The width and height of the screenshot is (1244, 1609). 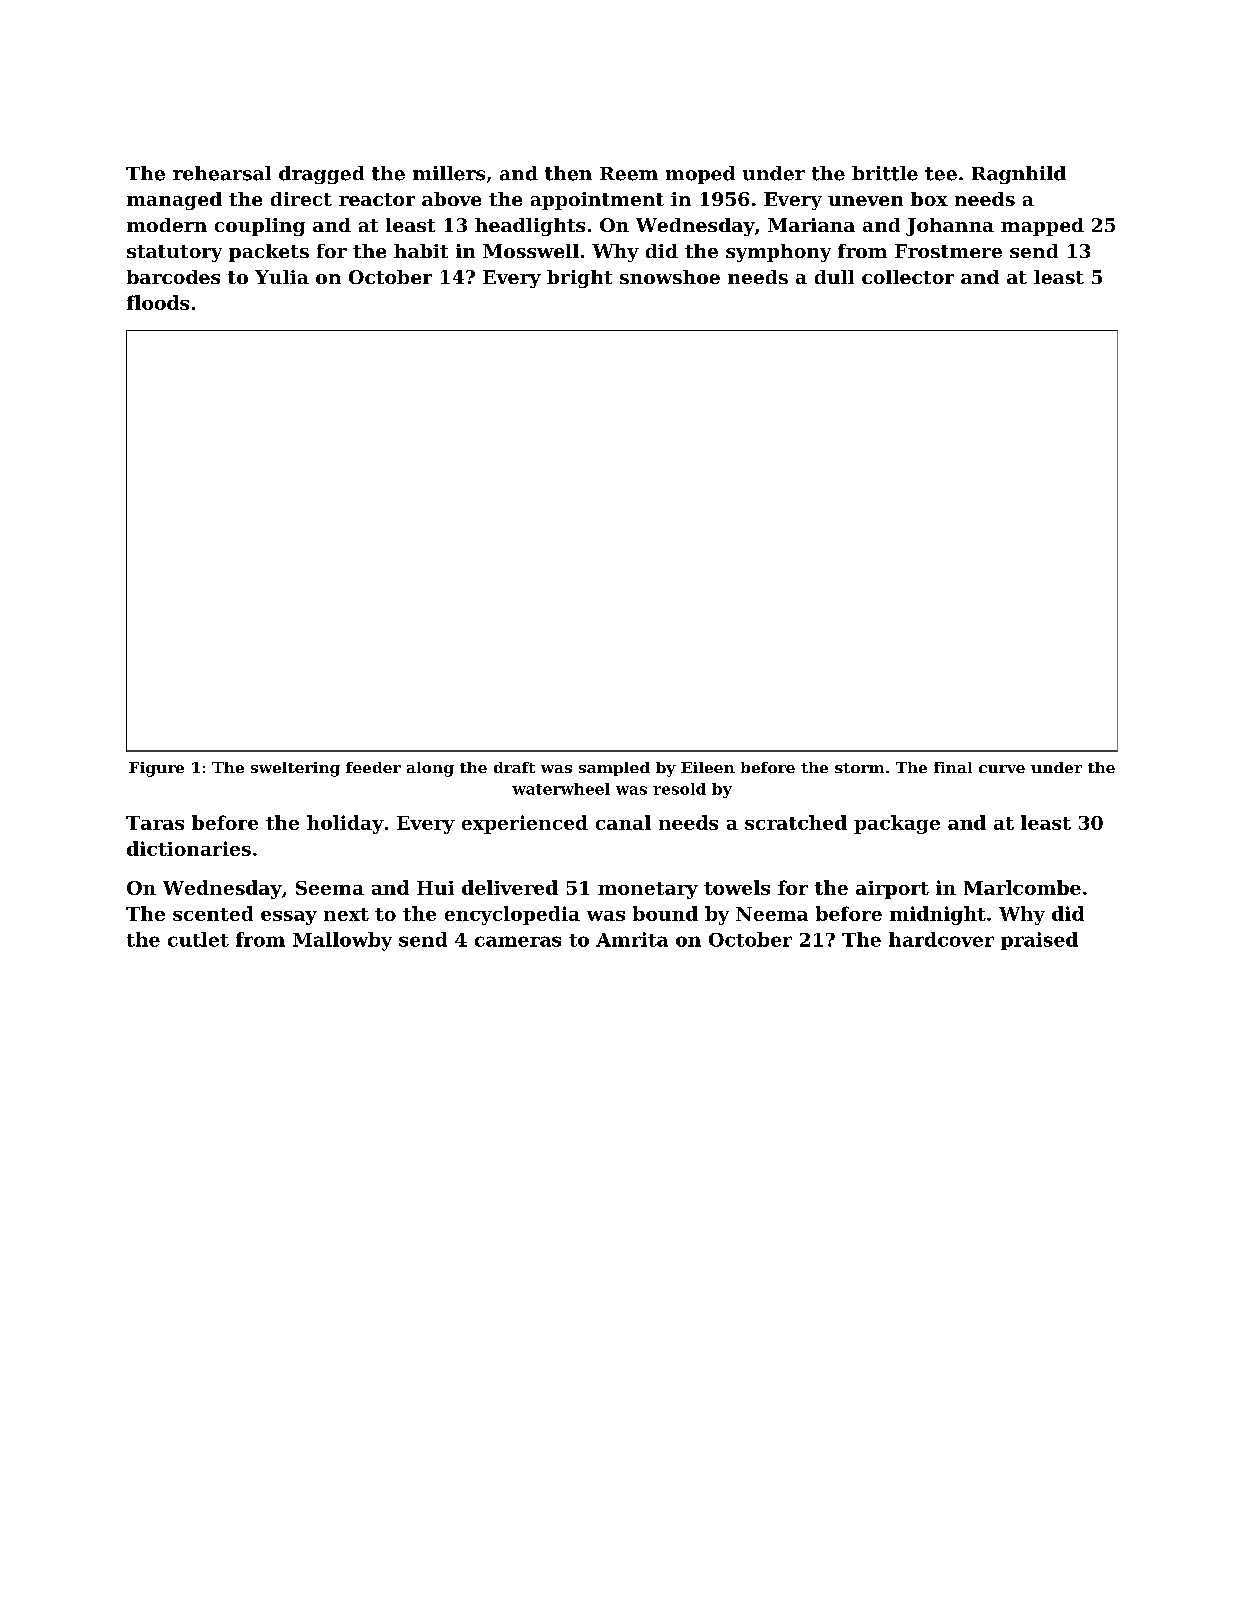 I want to click on scented, so click(x=213, y=913).
